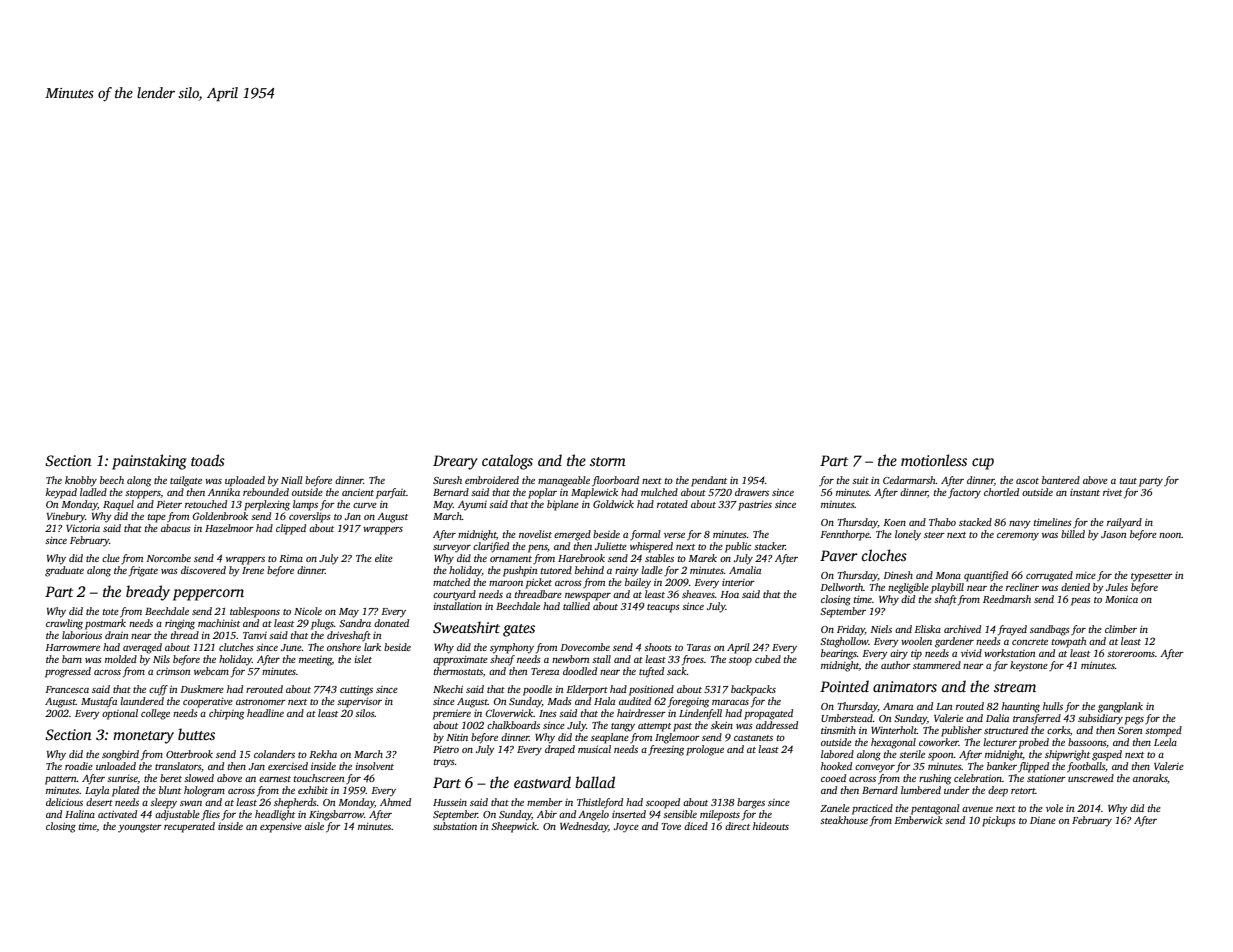 This document has width=1233, height=952. What do you see at coordinates (961, 731) in the document?
I see `publisher` at bounding box center [961, 731].
